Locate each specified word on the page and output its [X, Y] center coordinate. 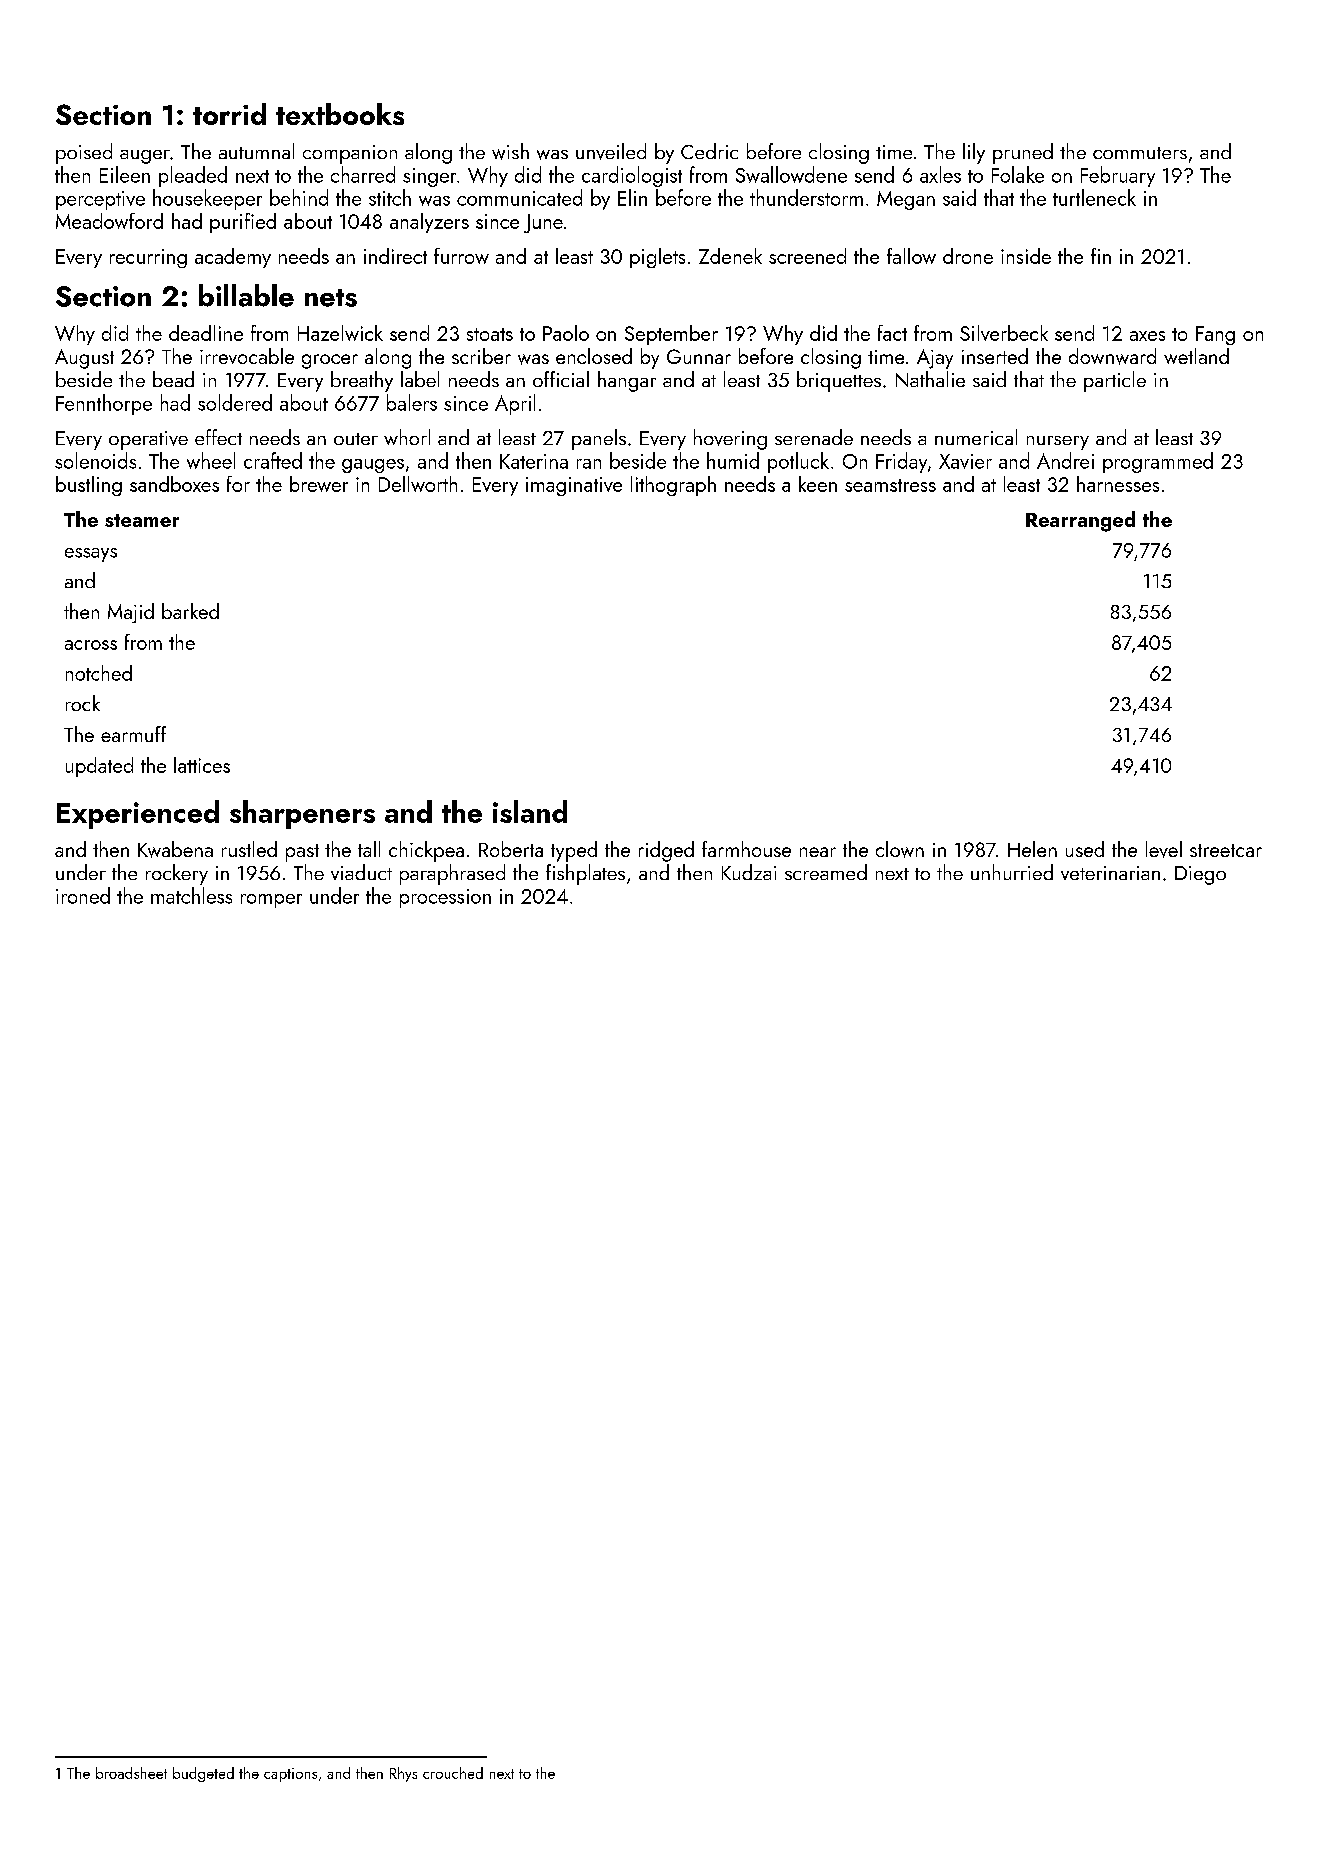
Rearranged [1080, 521]
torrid [229, 114]
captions [290, 1775]
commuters [1140, 153]
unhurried [1012, 872]
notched [99, 673]
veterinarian [1110, 873]
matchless [191, 895]
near [818, 852]
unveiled [611, 151]
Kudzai [749, 872]
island [530, 811]
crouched [453, 1773]
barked [190, 611]
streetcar [1226, 850]
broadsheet [131, 1773]
